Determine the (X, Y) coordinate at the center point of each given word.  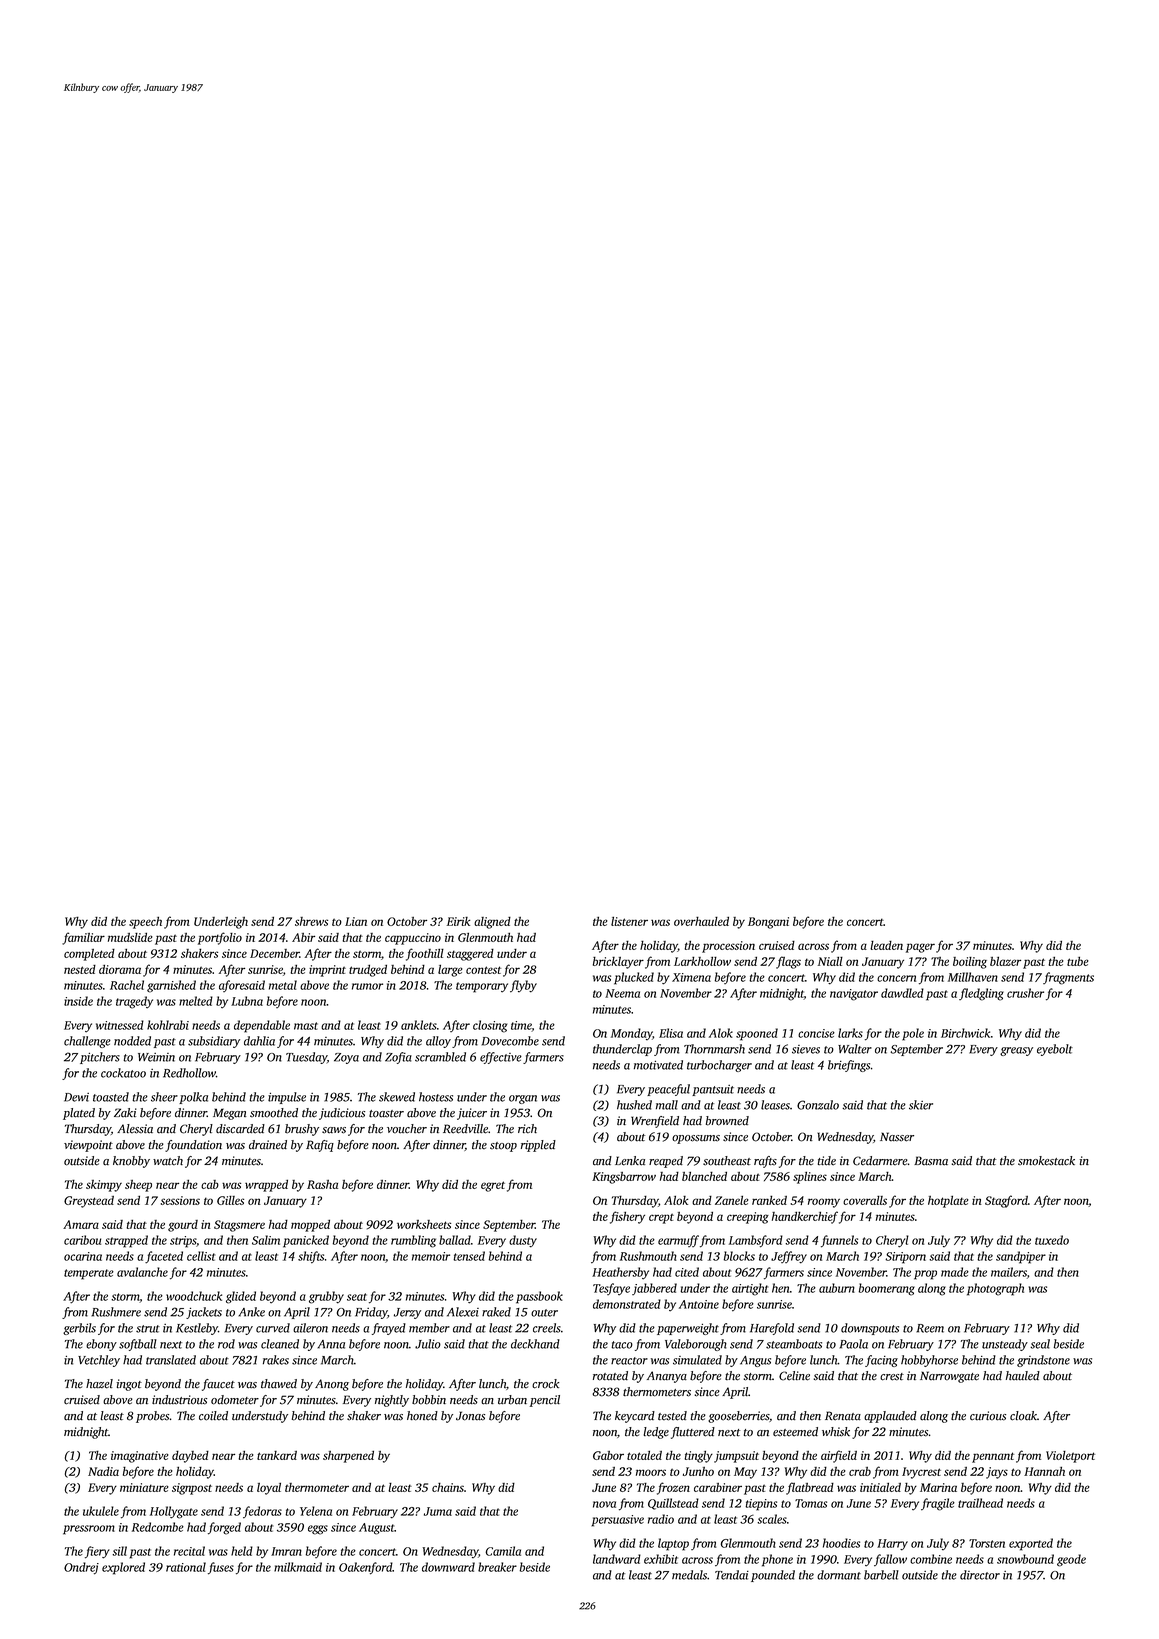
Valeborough (696, 1345)
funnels (839, 1241)
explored (123, 1568)
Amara (81, 1224)
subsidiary (214, 1042)
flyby (523, 986)
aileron (310, 1328)
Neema (622, 993)
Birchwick (965, 1033)
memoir (431, 1256)
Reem (930, 1328)
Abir (303, 937)
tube (1078, 961)
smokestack (1046, 1161)
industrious (179, 1400)
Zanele (732, 1200)
